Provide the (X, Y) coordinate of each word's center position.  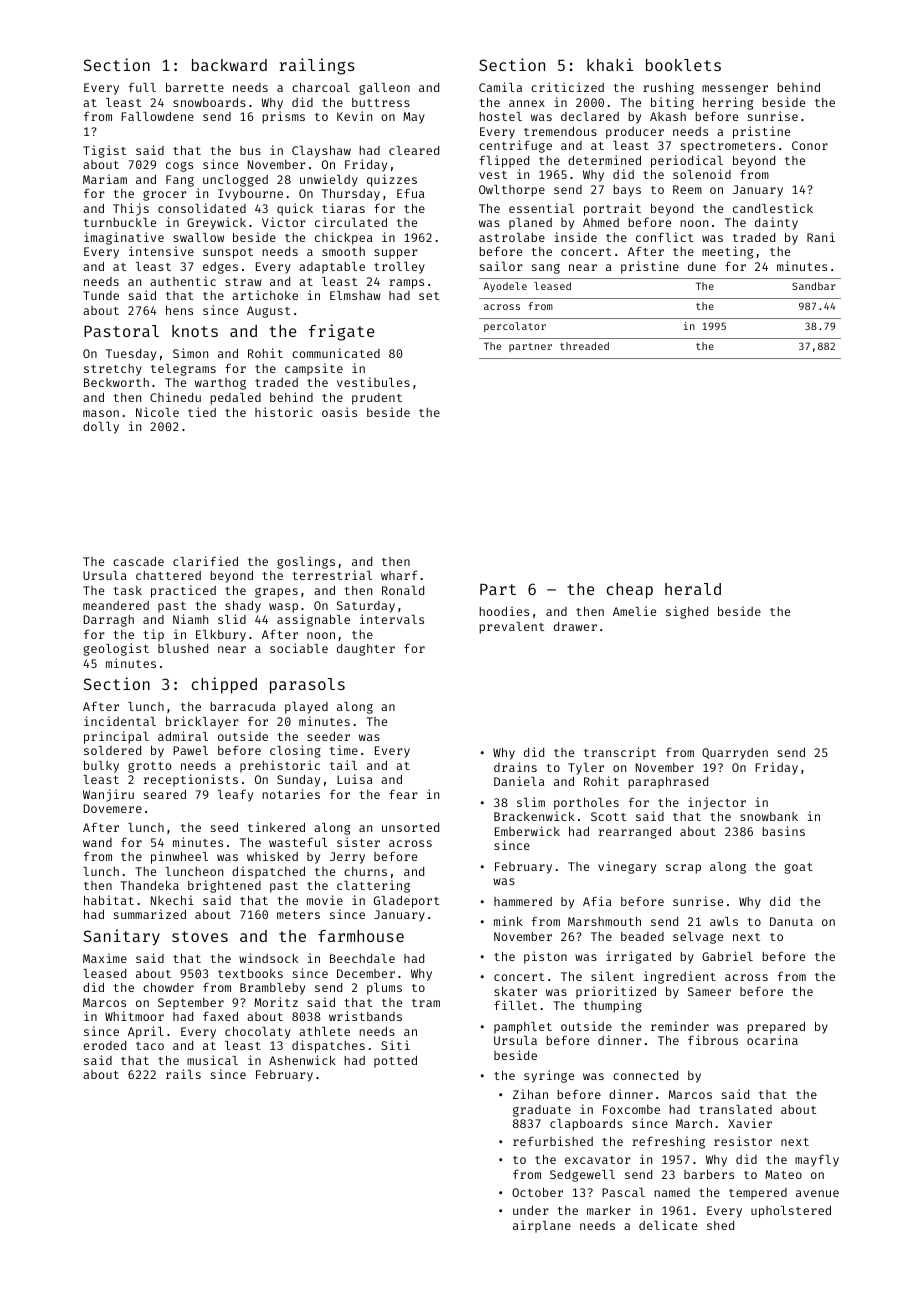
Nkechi (172, 900)
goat (799, 868)
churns (365, 871)
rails (183, 1074)
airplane (542, 1226)
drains (515, 767)
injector (717, 803)
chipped (224, 685)
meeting (727, 252)
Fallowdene (157, 116)
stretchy (113, 370)
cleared (414, 150)
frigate (341, 332)
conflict (664, 237)
